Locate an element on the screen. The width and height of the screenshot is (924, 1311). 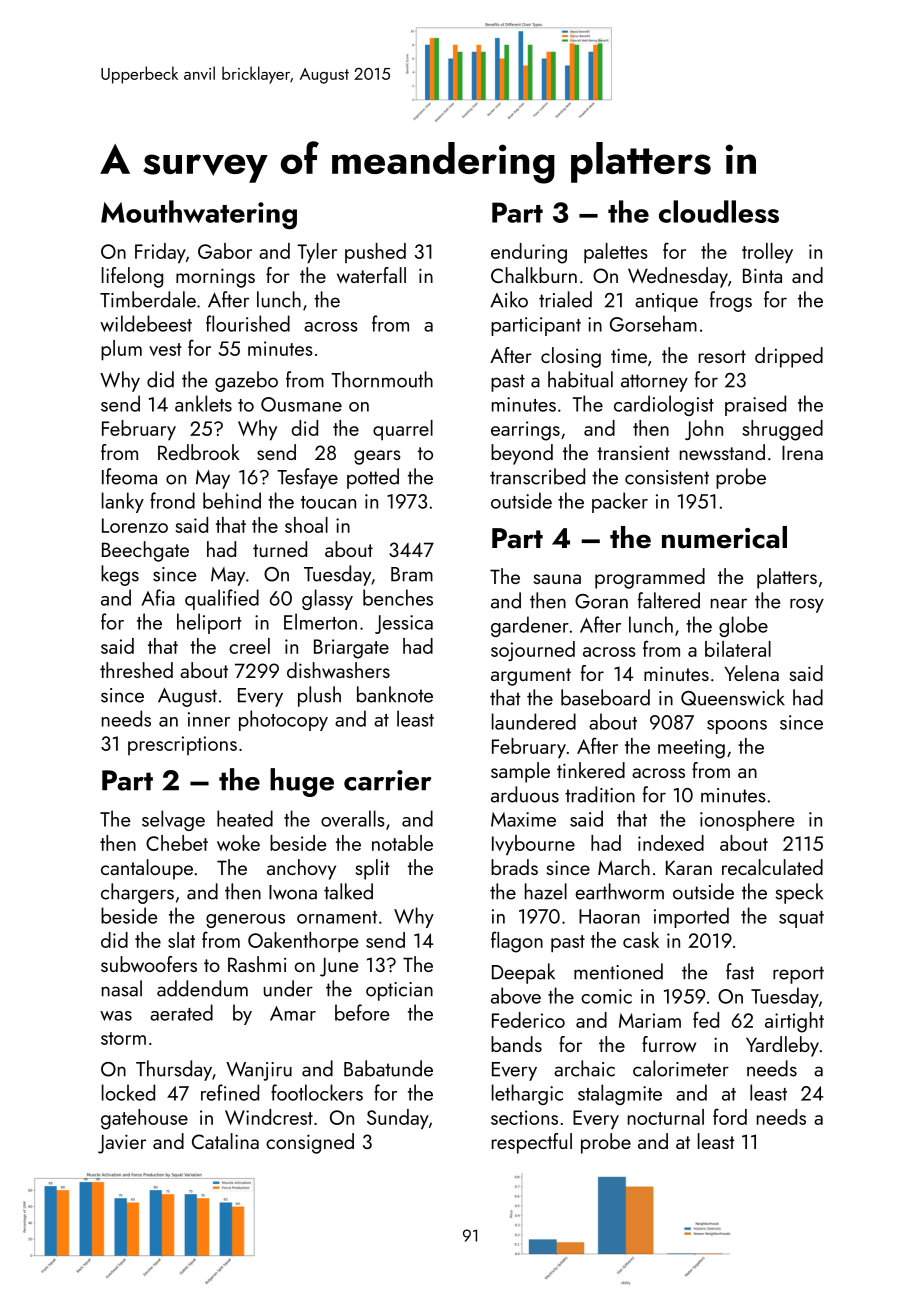
sections is located at coordinates (524, 1117).
